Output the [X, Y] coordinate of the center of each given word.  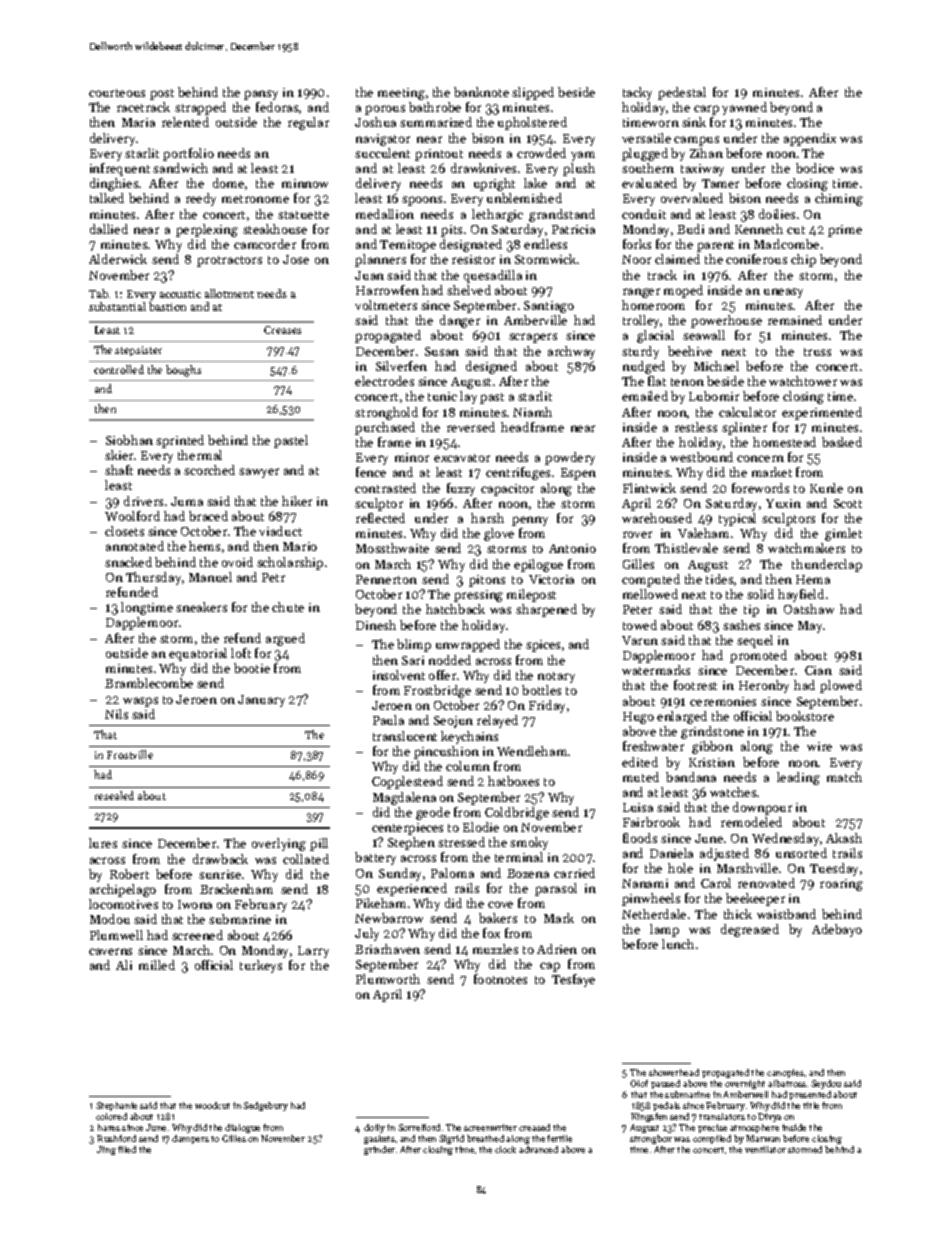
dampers [190, 1139]
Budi [690, 229]
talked [107, 198]
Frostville [130, 754]
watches [733, 792]
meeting [401, 94]
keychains [469, 737]
